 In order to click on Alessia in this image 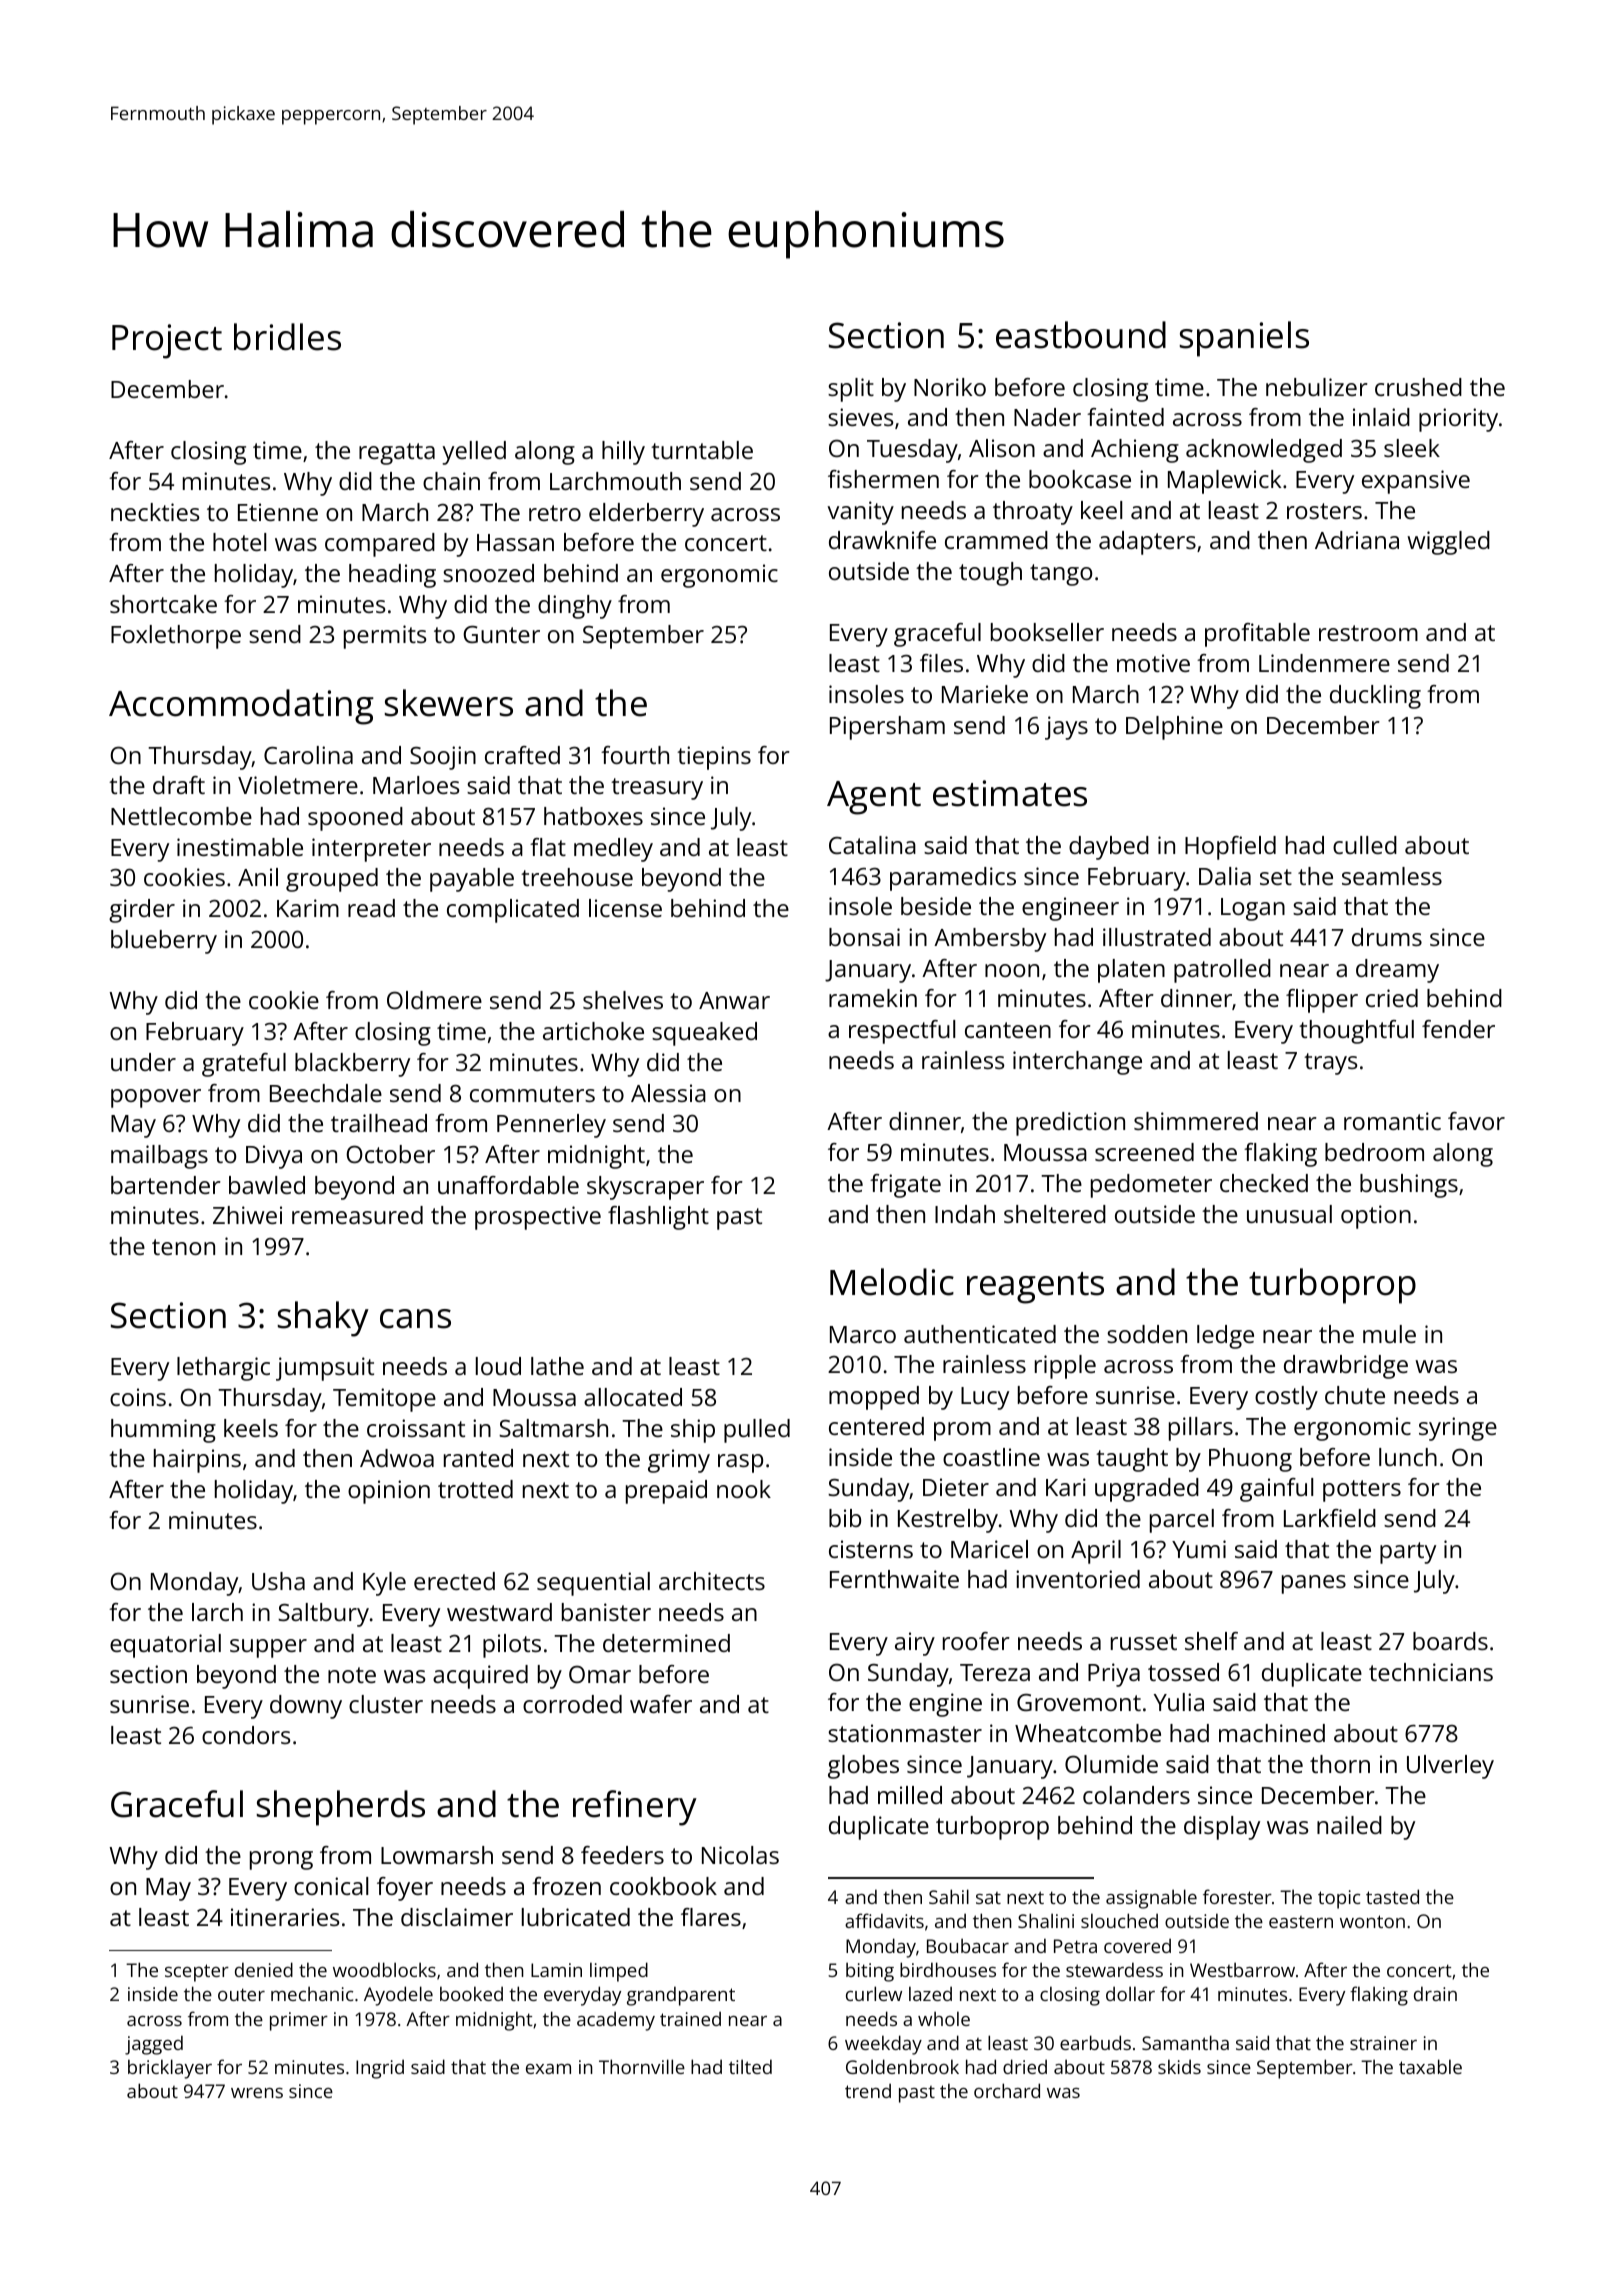, I will do `click(668, 1093)`.
